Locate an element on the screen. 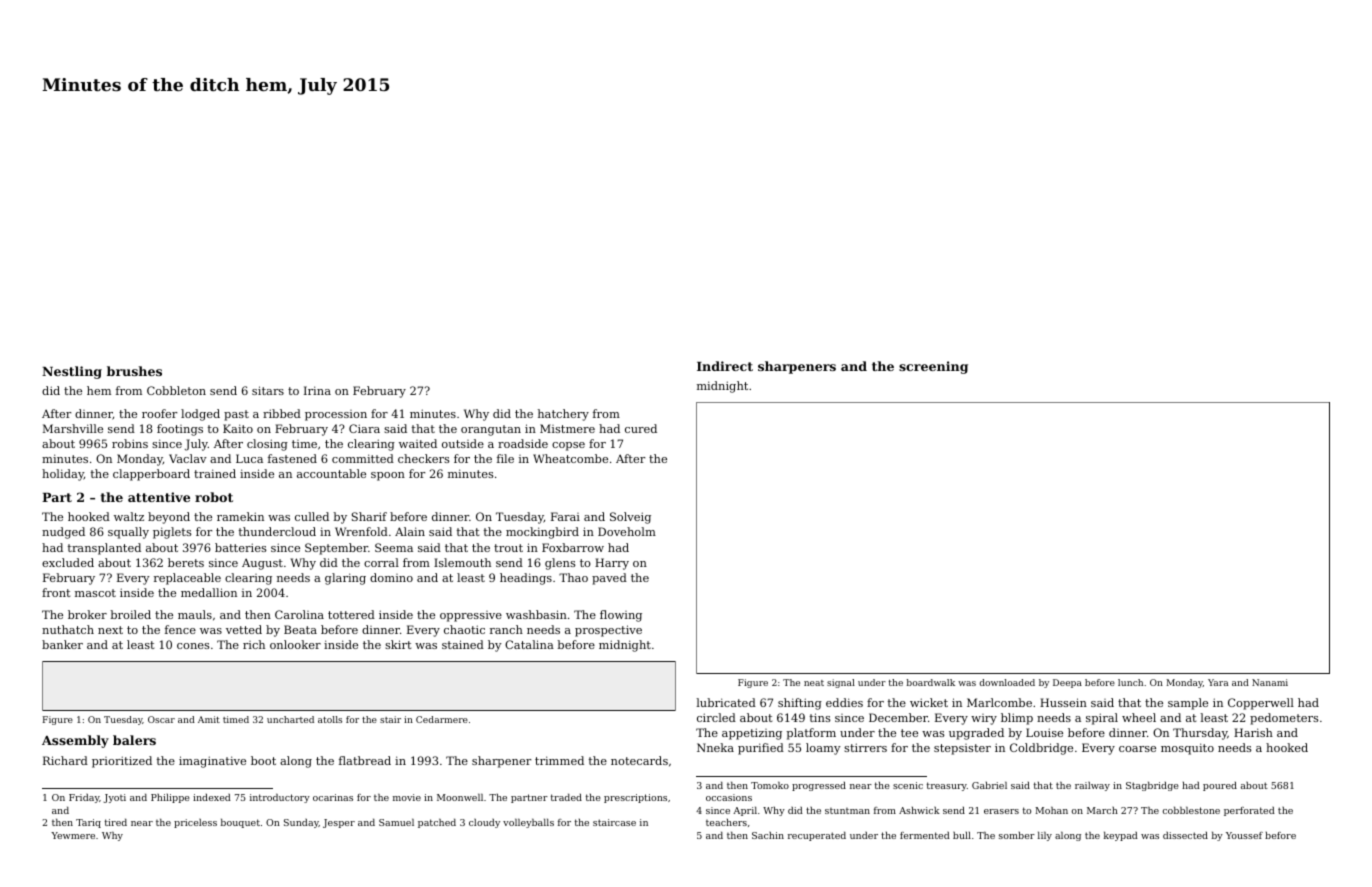 The width and height of the screenshot is (1372, 887). Yewmere is located at coordinates (73, 835).
